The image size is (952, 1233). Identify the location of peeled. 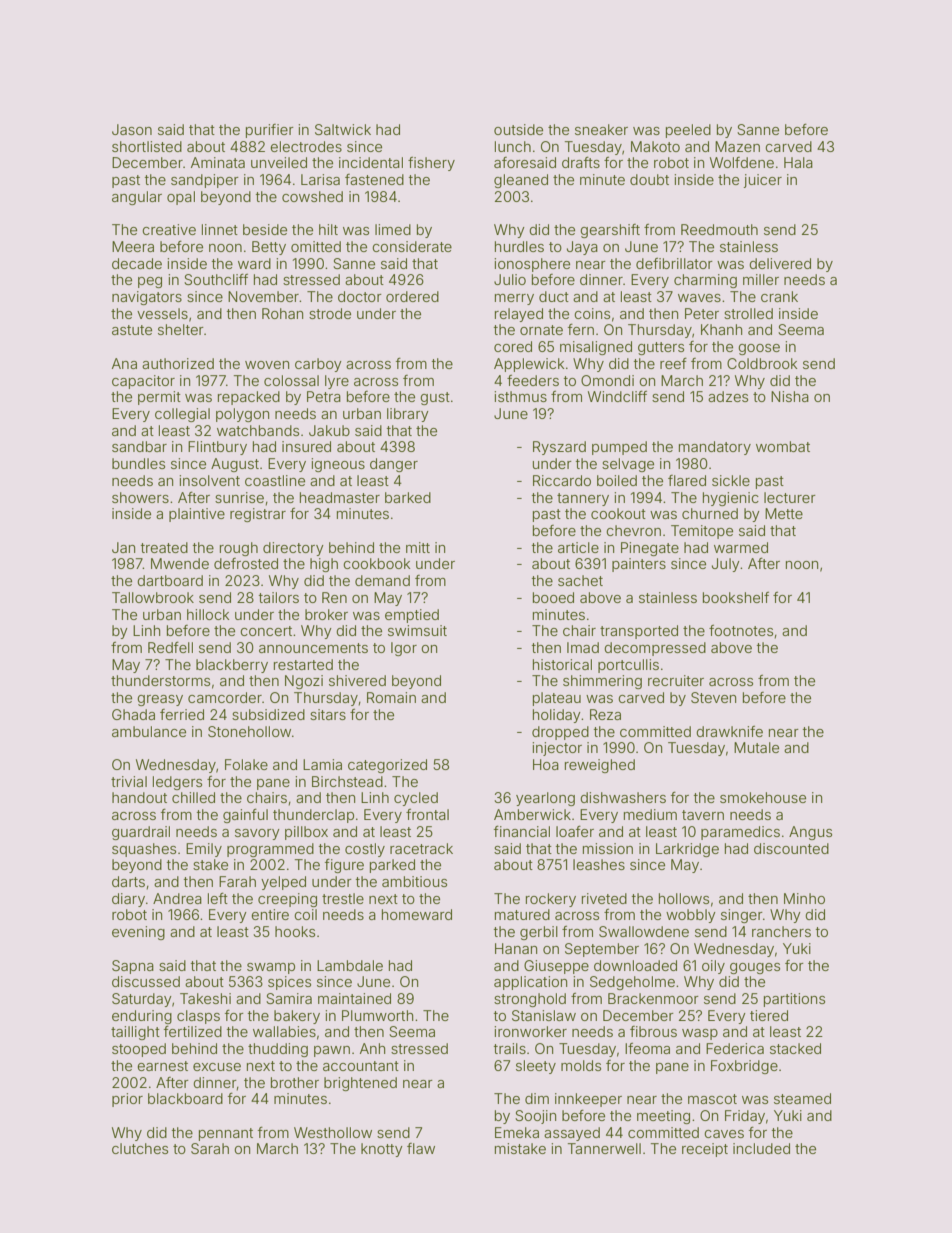
(688, 131).
